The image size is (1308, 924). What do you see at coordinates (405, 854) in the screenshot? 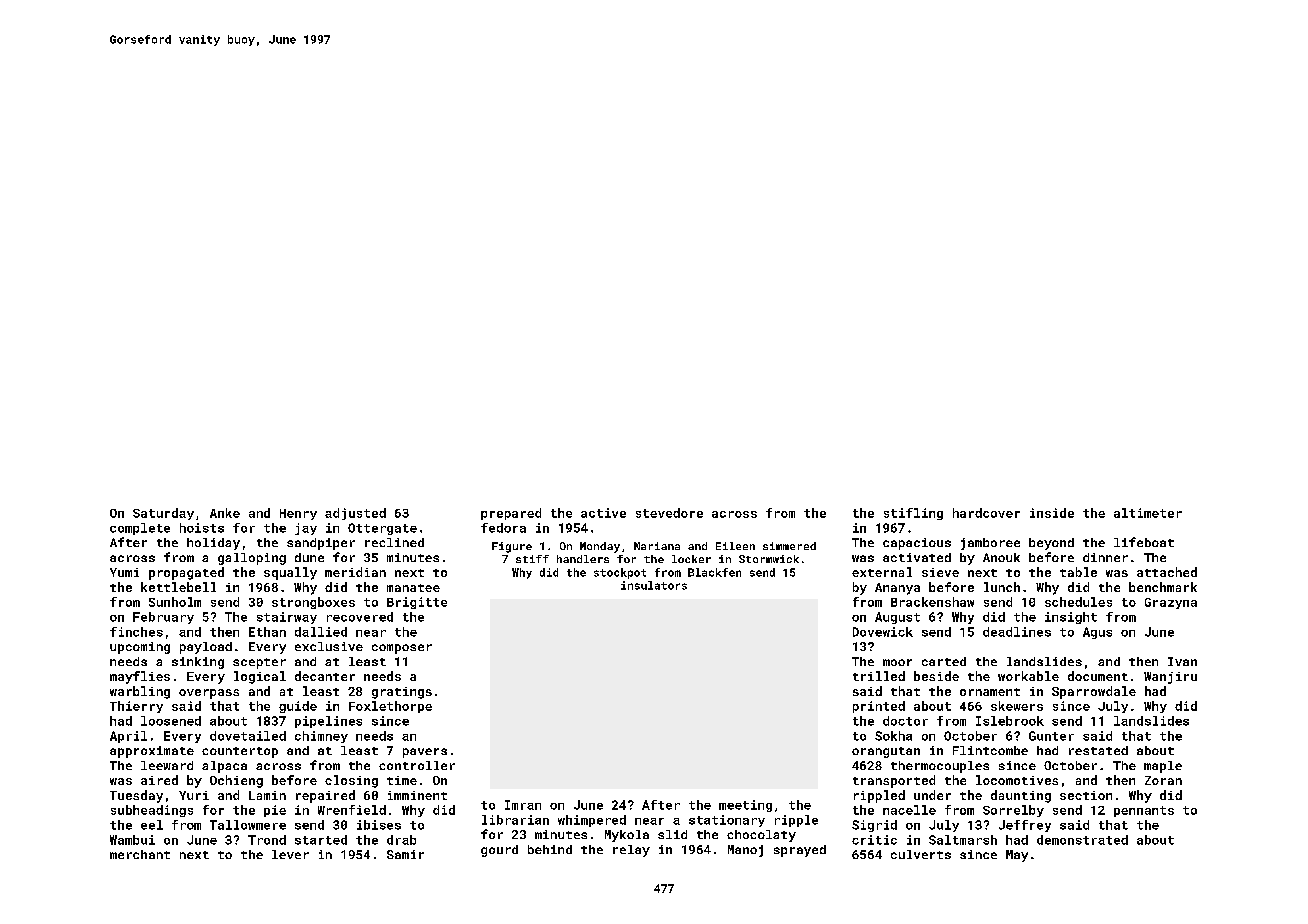
I see `Samir` at bounding box center [405, 854].
